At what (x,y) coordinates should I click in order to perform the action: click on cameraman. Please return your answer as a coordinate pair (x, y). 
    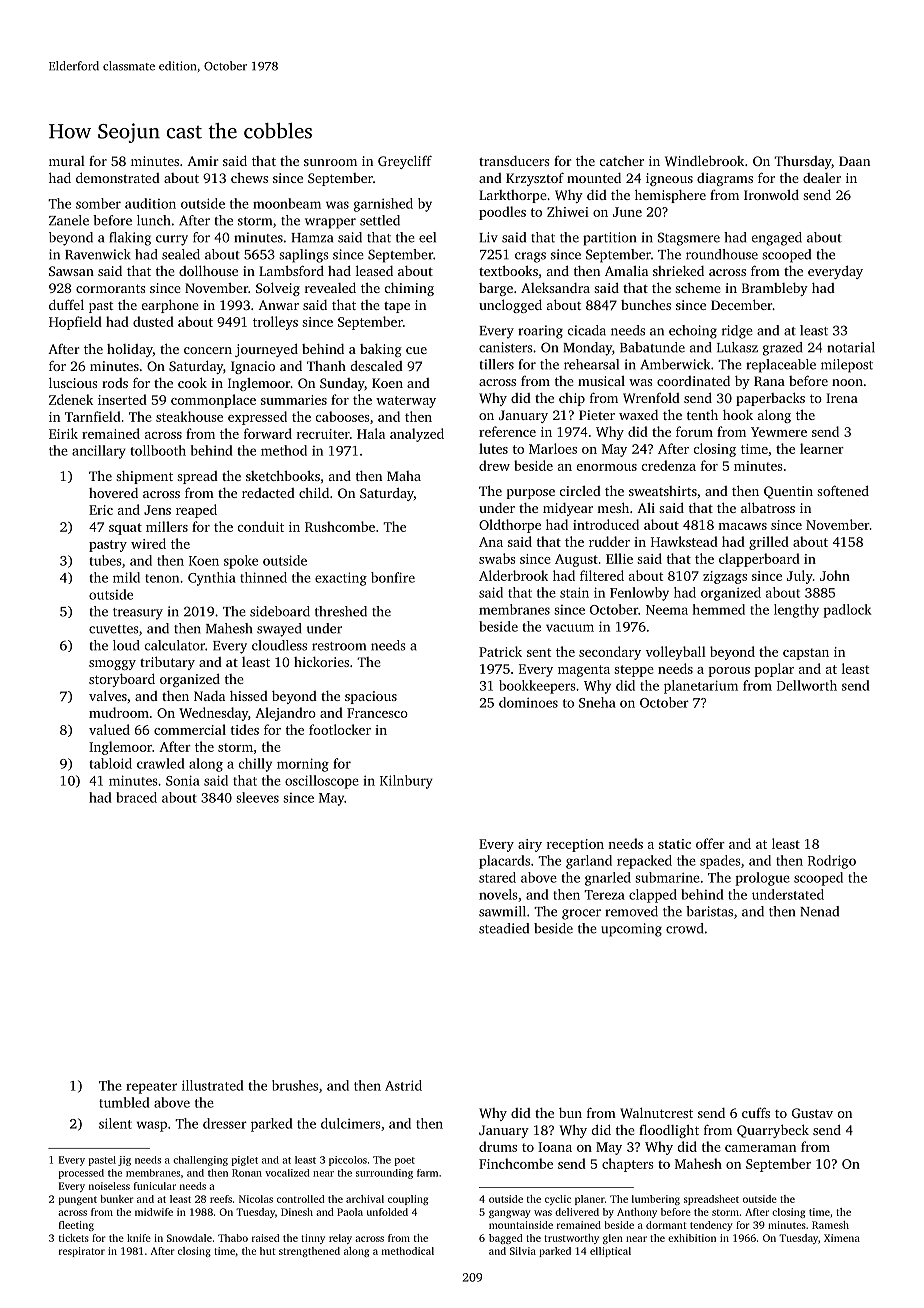
    Looking at the image, I should click on (760, 1148).
